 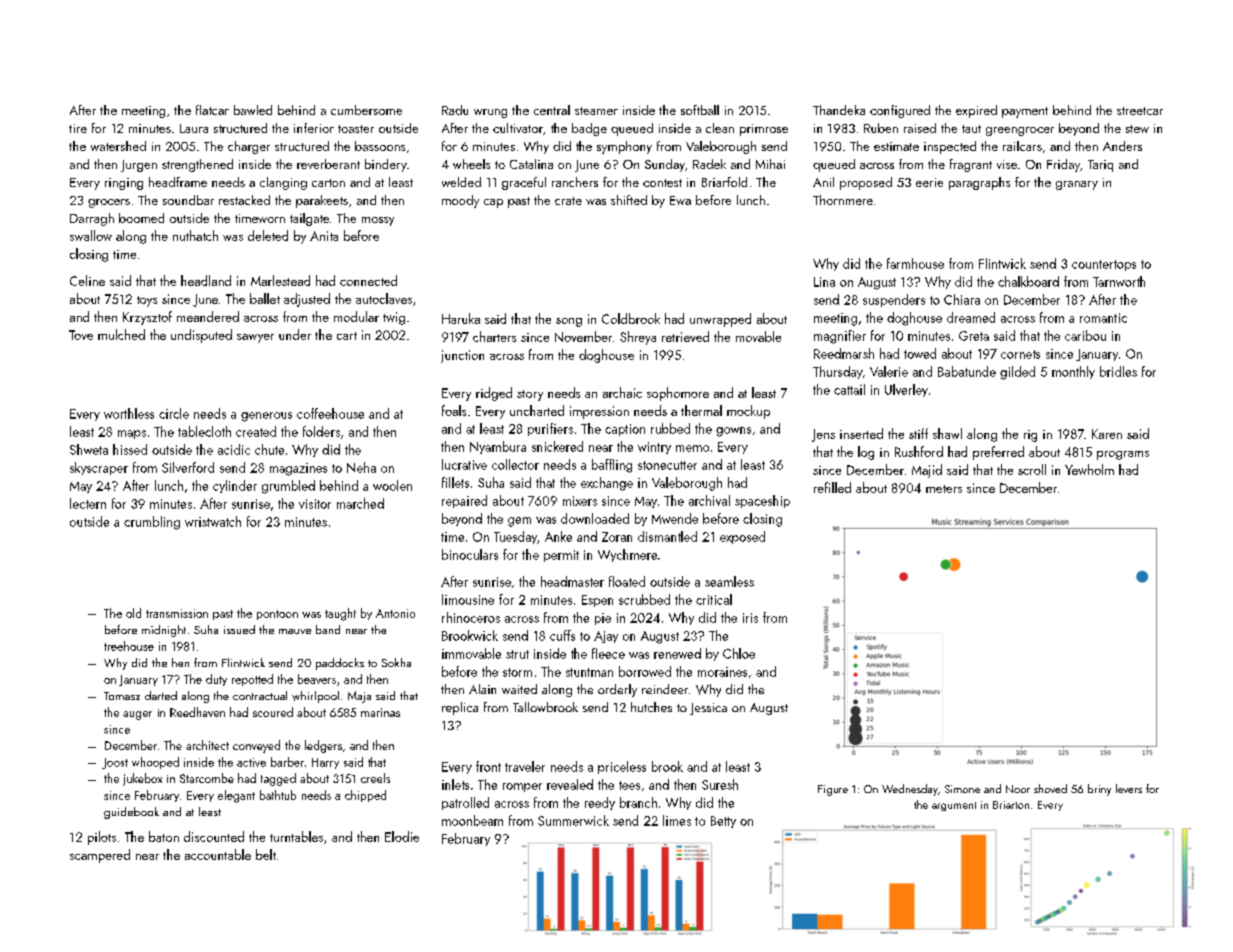 I want to click on Ewa, so click(x=680, y=200).
